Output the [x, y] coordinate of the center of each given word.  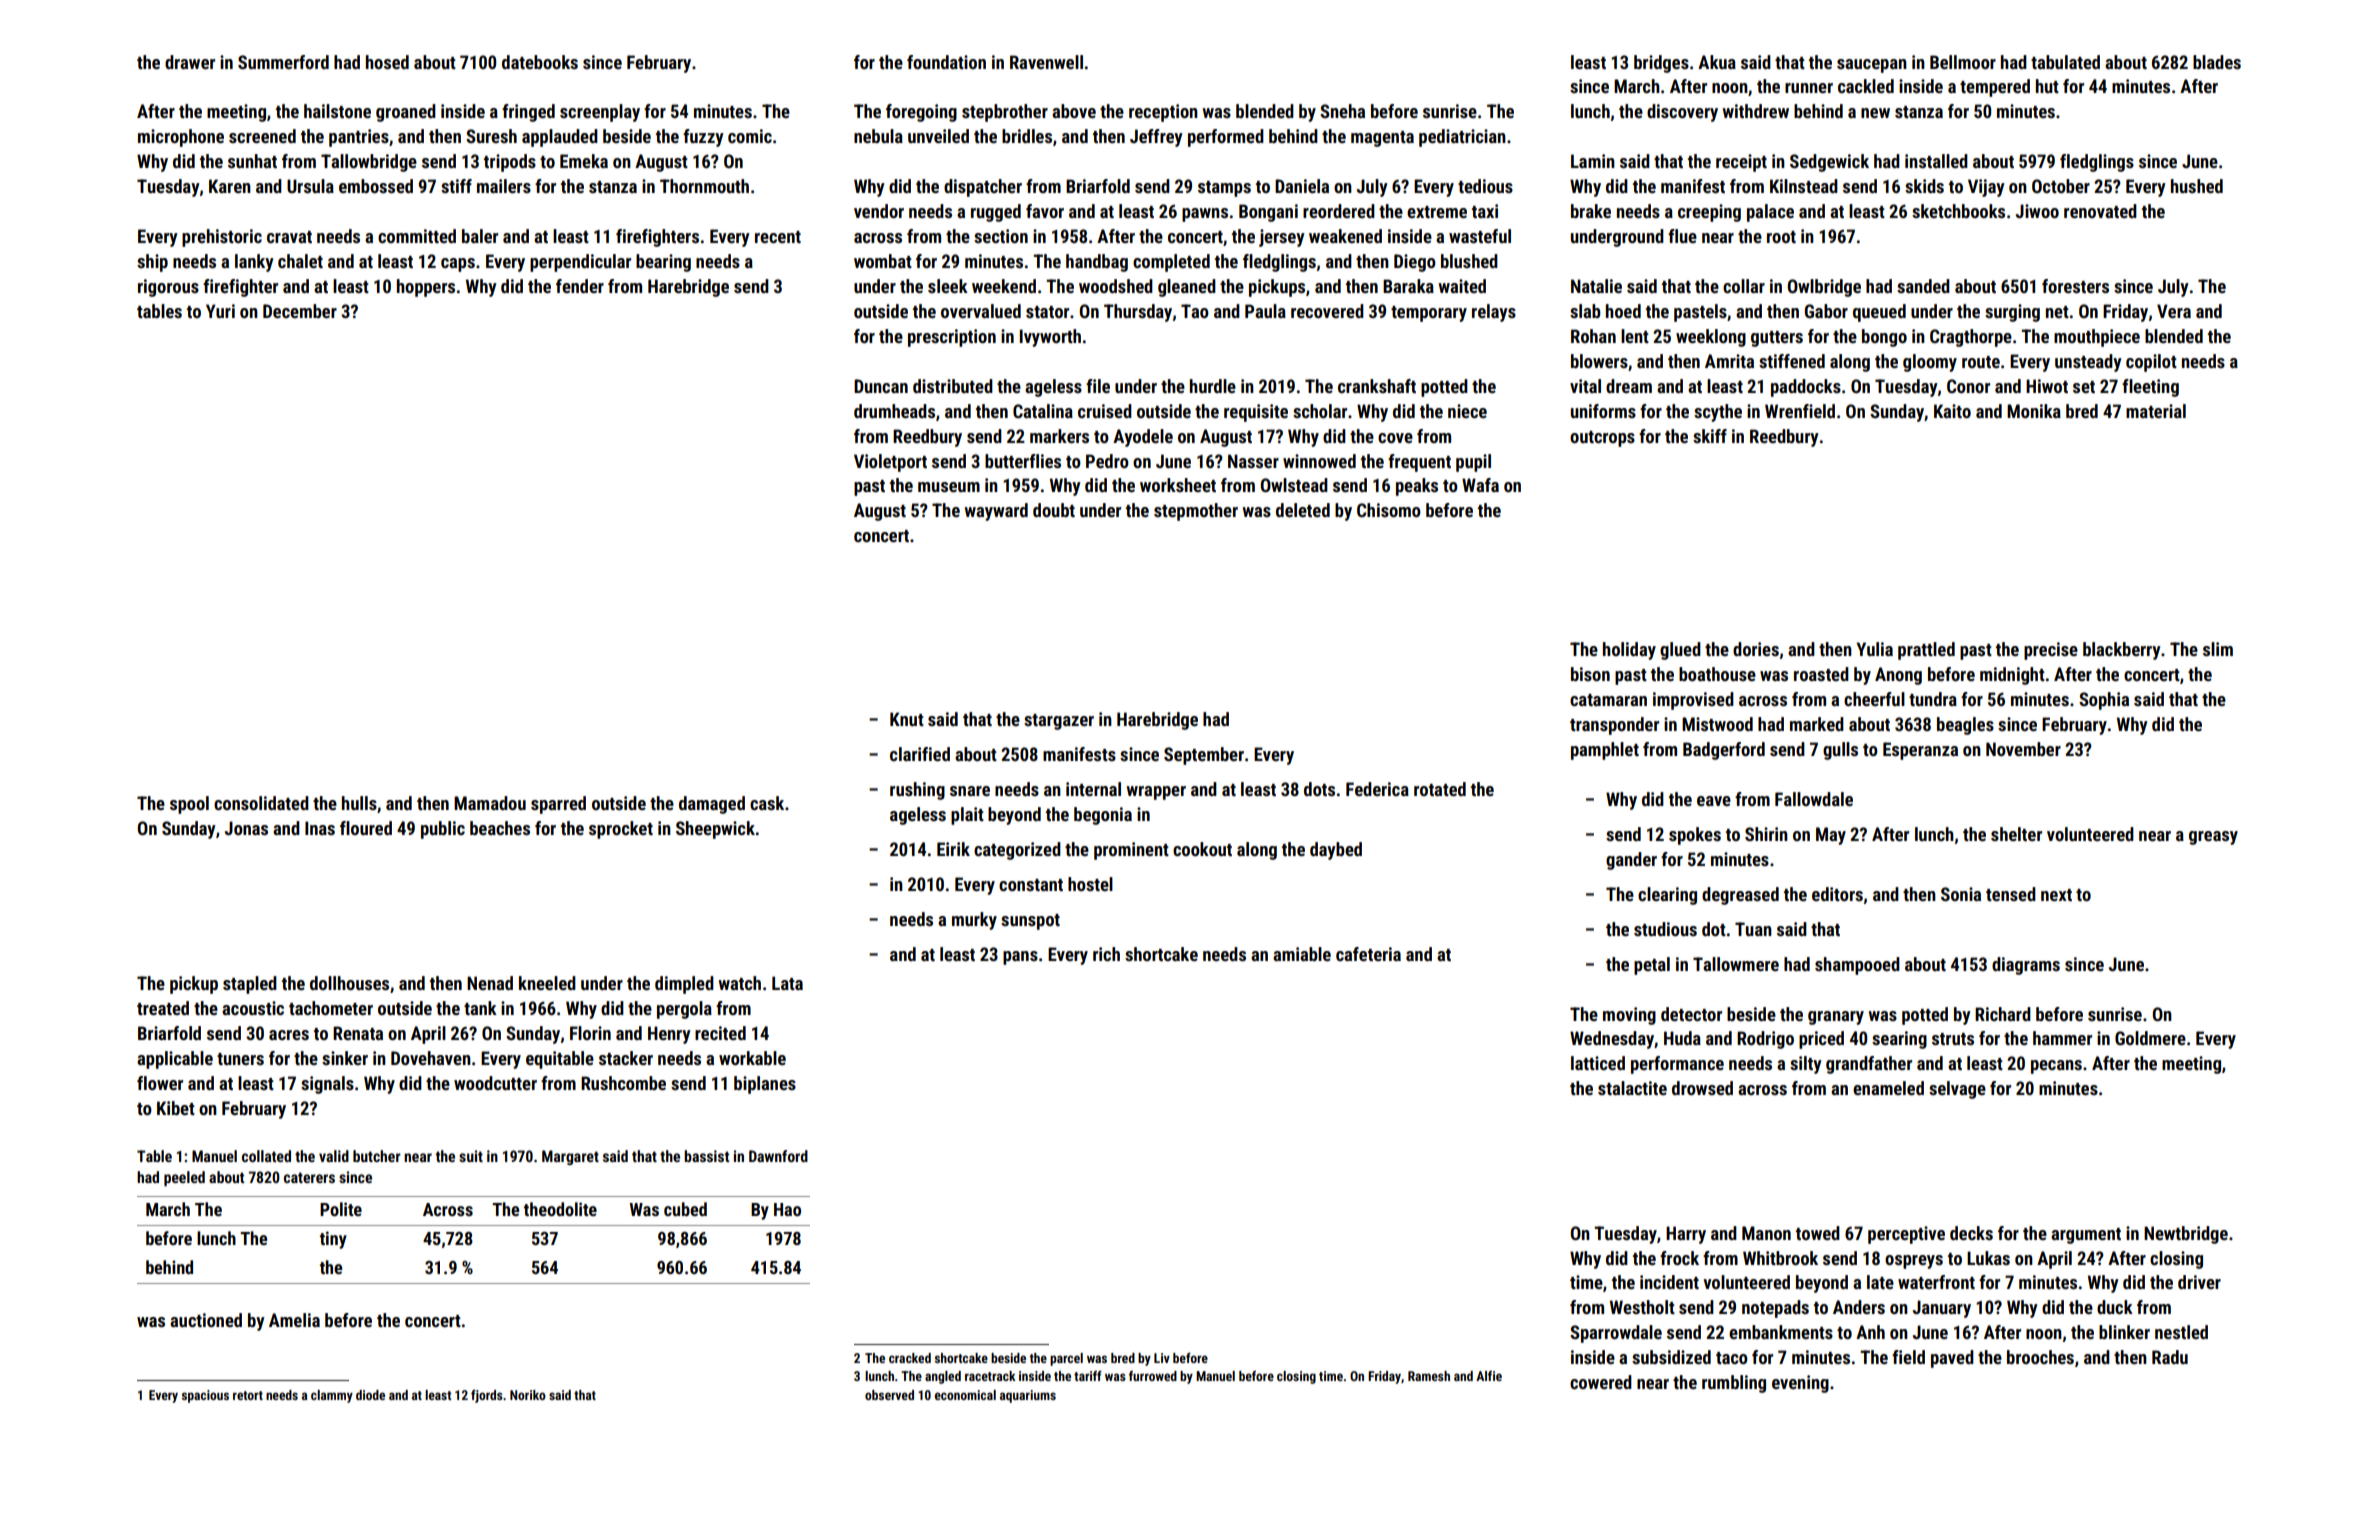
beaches [500, 828]
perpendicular [580, 263]
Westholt [1642, 1307]
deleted [1303, 510]
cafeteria [1368, 954]
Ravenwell [1046, 62]
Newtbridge [2186, 1235]
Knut [907, 719]
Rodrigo [1765, 1040]
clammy [332, 1396]
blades [2217, 62]
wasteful [1480, 236]
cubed [685, 1209]
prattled [1926, 651]
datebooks [540, 62]
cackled [1866, 86]
